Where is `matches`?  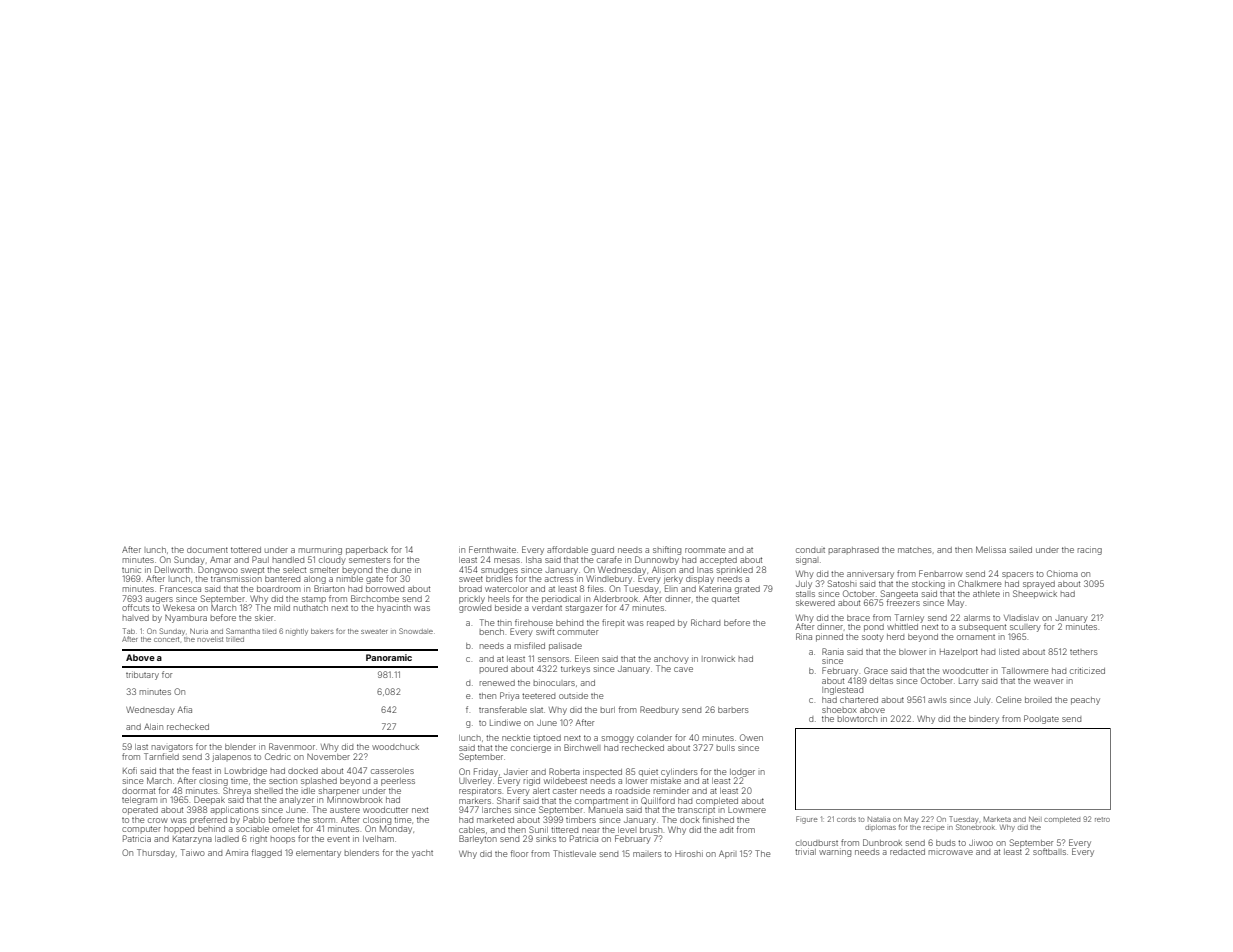
matches is located at coordinates (915, 550).
